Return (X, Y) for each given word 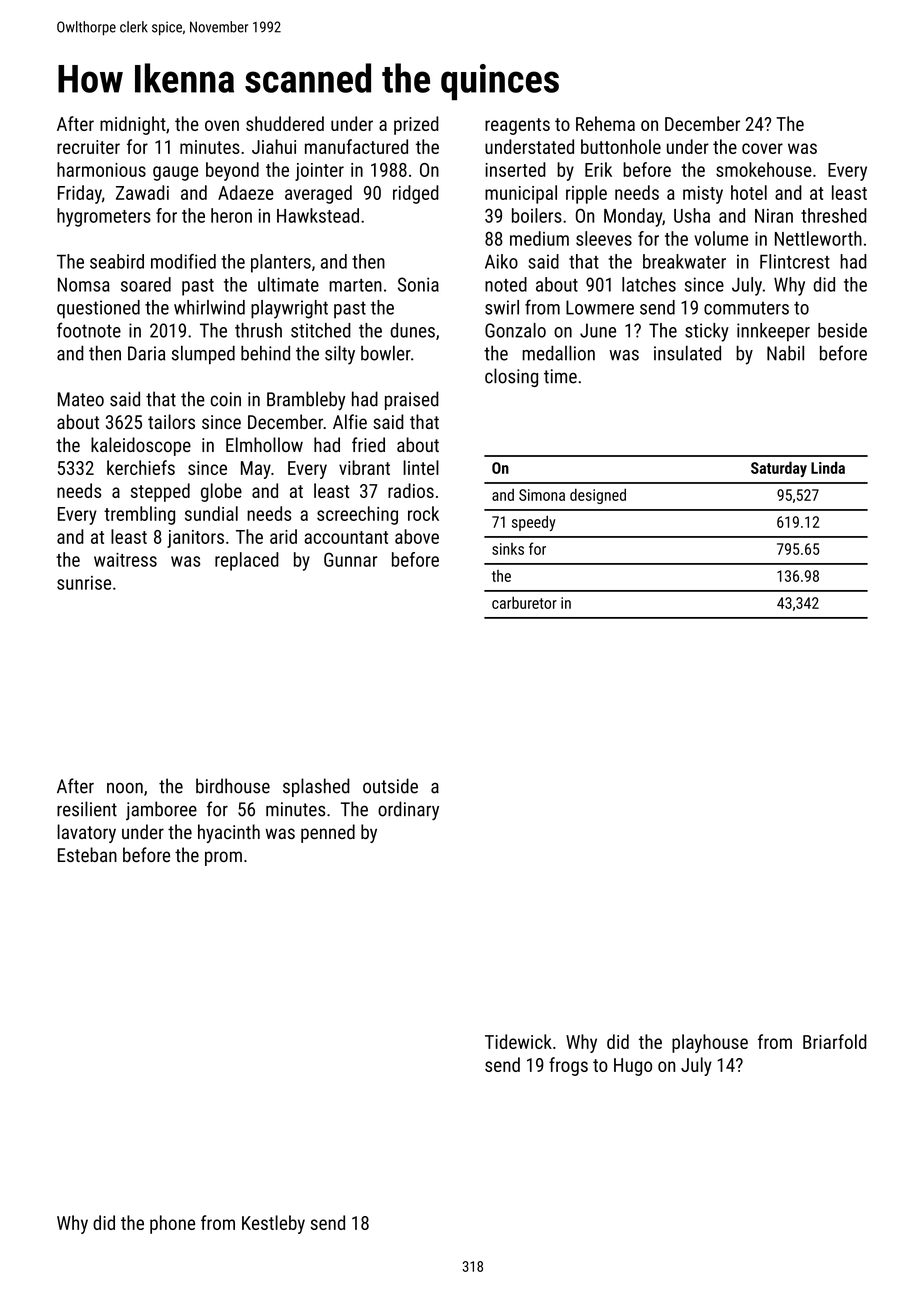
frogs (568, 1066)
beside (842, 330)
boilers (537, 215)
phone (172, 1224)
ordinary (408, 810)
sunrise (84, 583)
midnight (133, 125)
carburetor (524, 602)
